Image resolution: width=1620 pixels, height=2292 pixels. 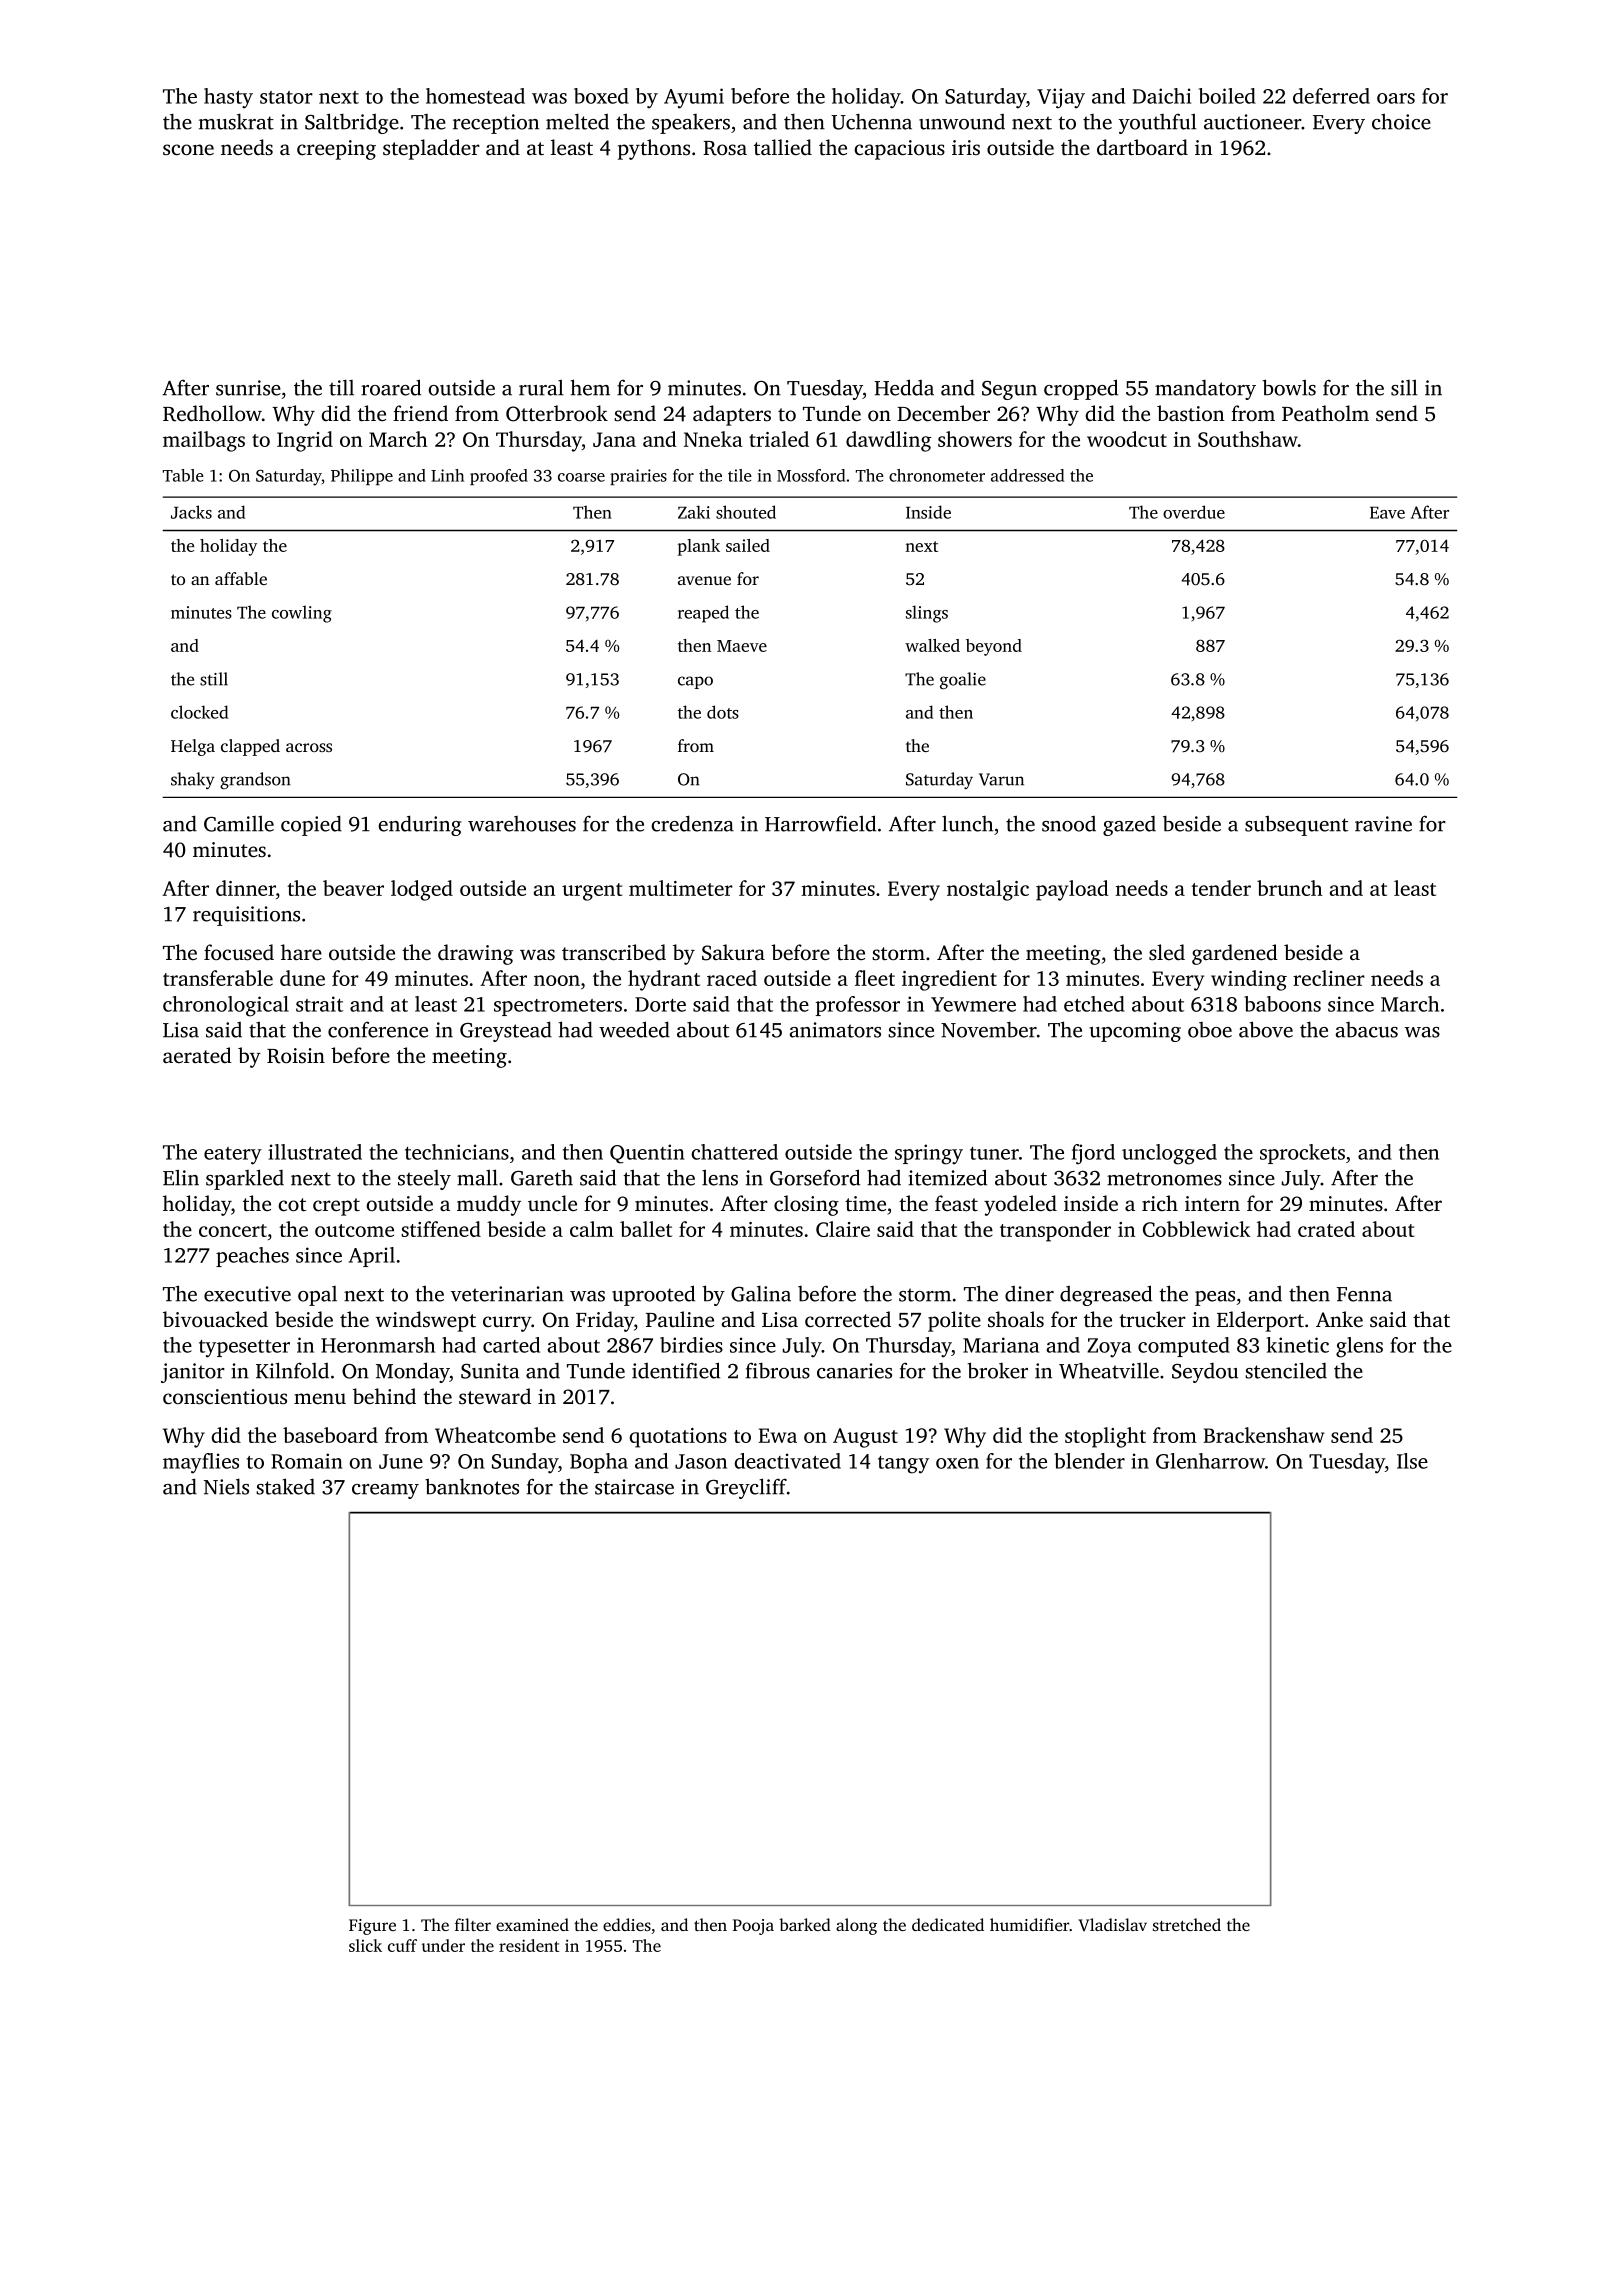 What do you see at coordinates (1227, 96) in the document?
I see `boiled` at bounding box center [1227, 96].
